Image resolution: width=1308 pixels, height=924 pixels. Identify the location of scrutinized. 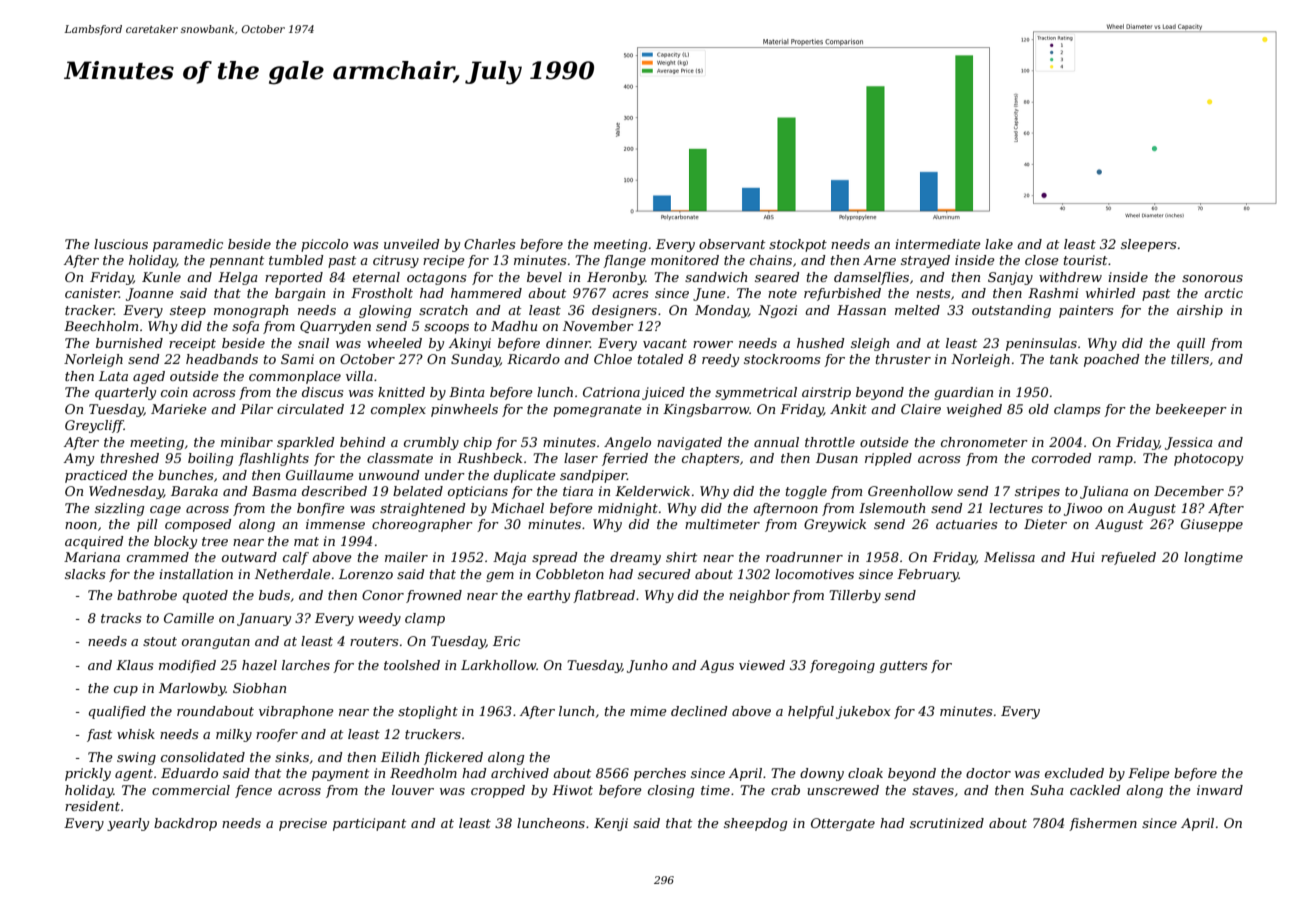
(947, 823).
